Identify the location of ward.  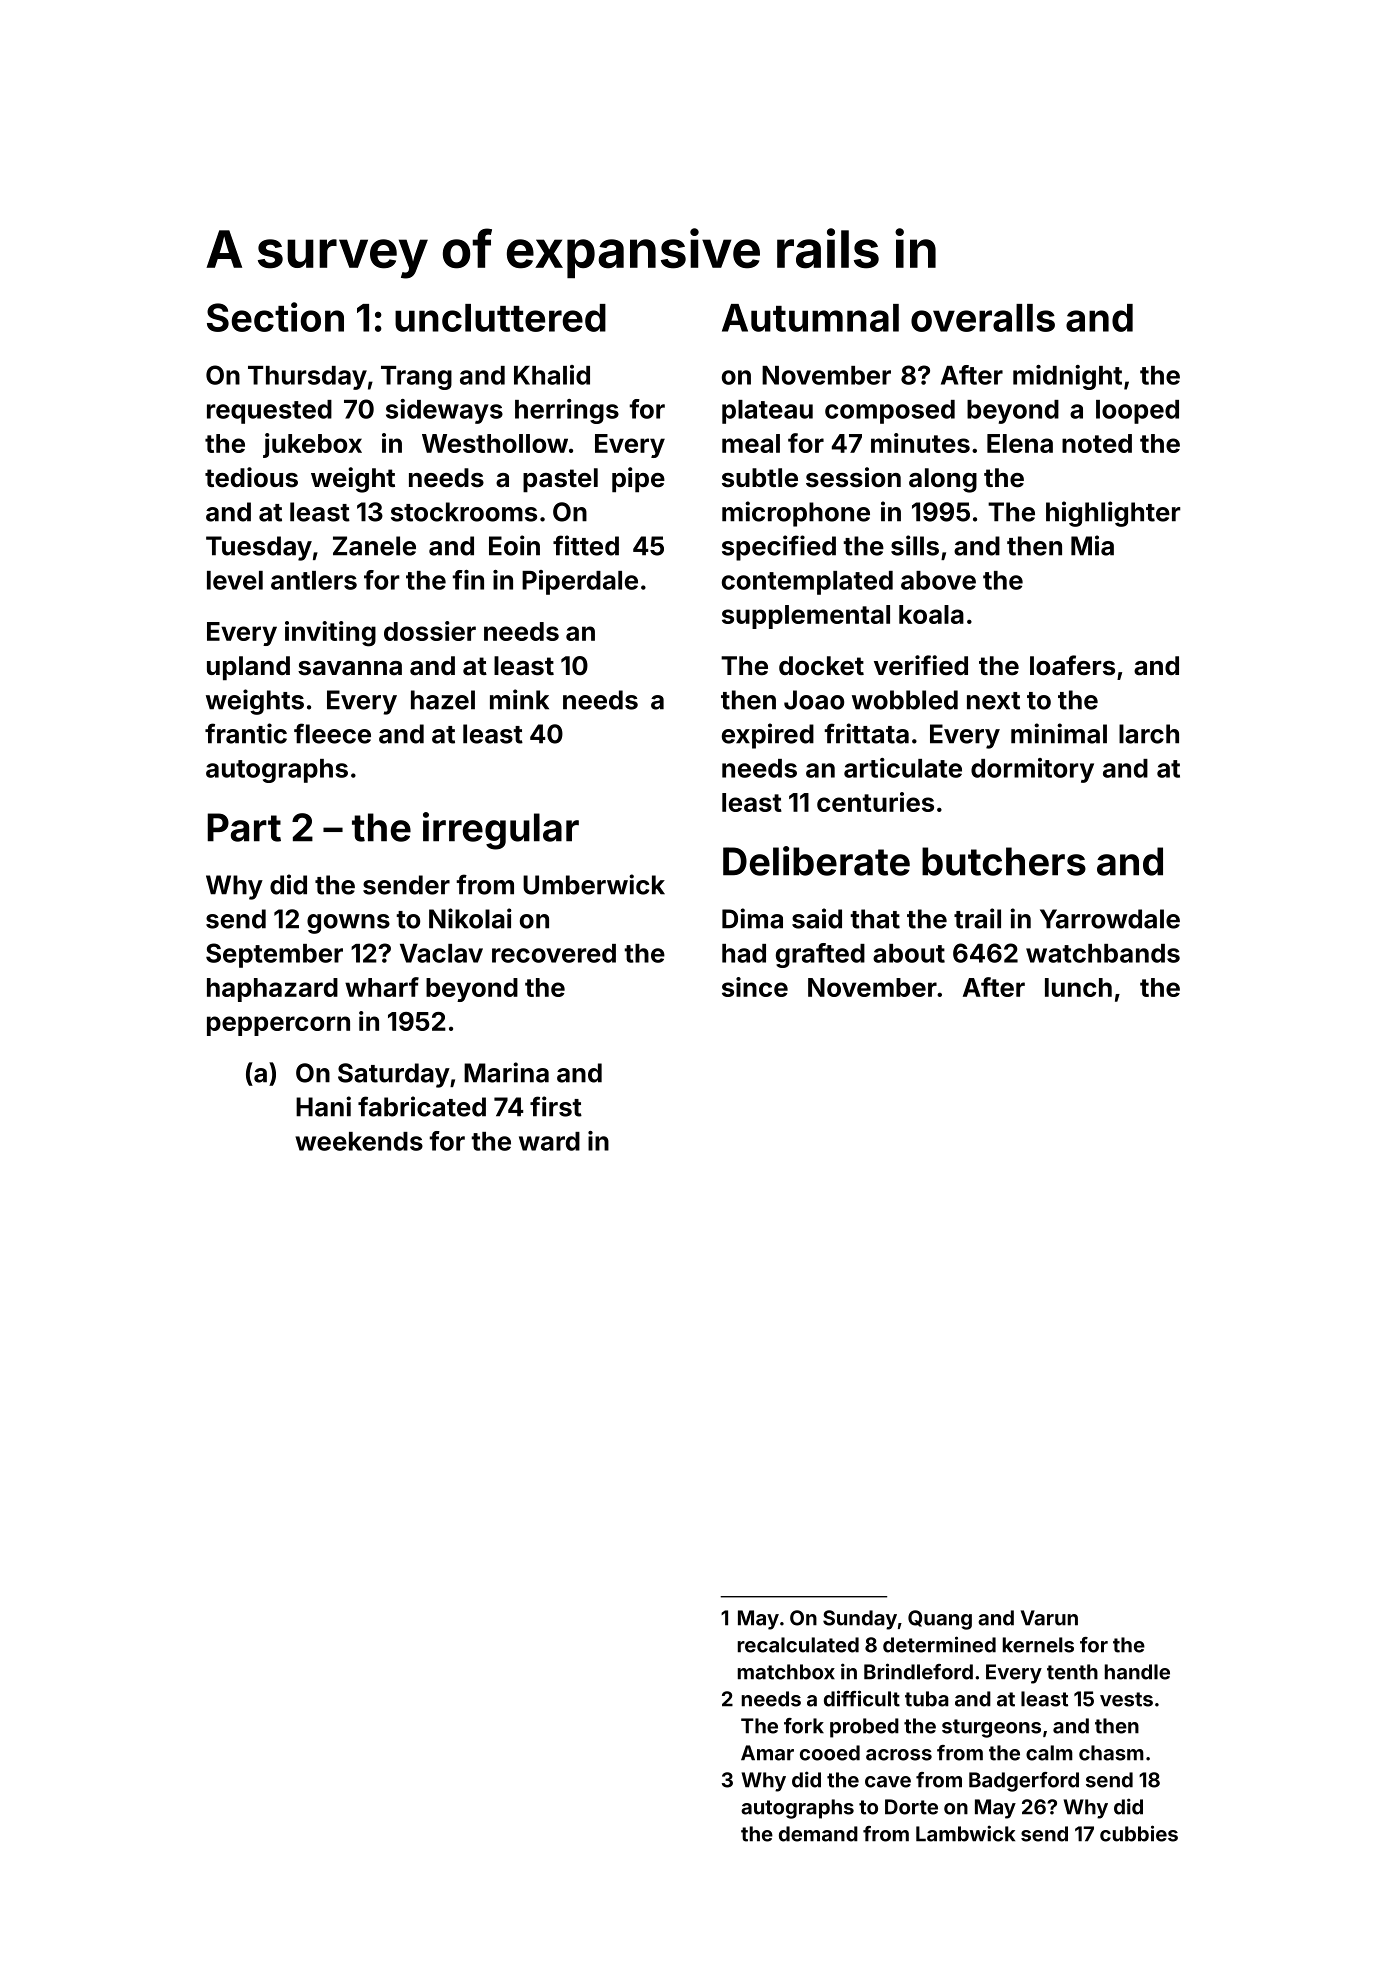
(549, 1141).
